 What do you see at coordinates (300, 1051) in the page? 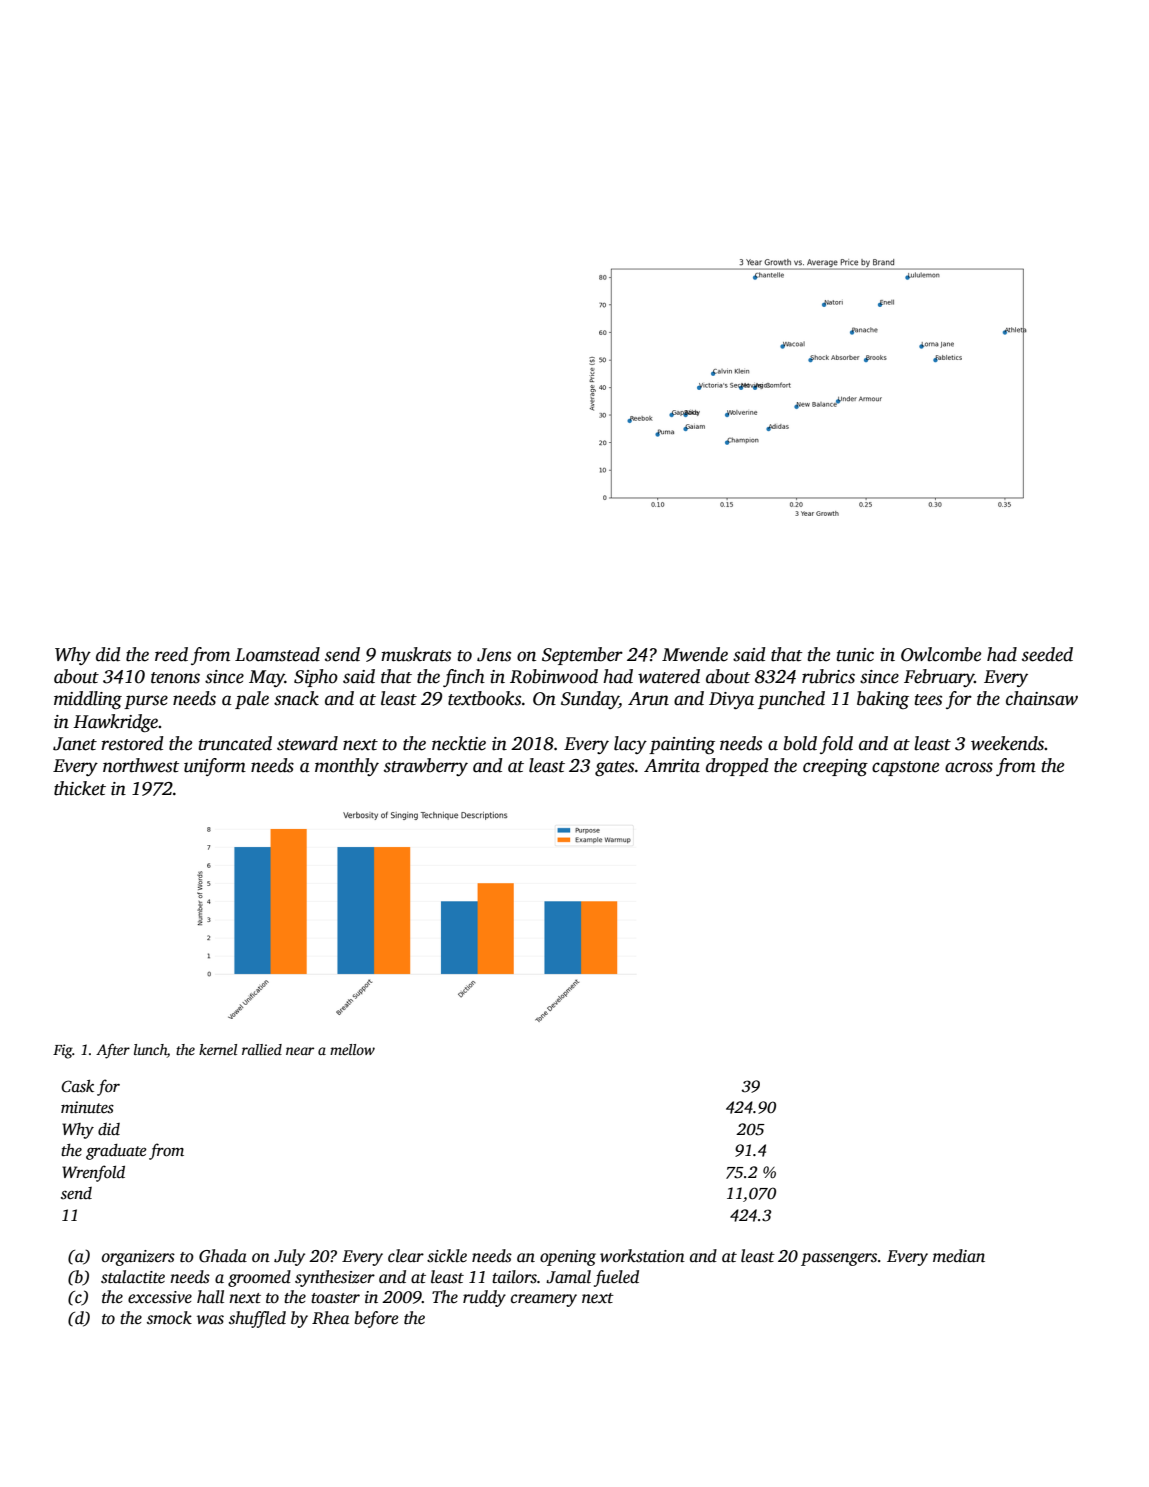
I see `near` at bounding box center [300, 1051].
